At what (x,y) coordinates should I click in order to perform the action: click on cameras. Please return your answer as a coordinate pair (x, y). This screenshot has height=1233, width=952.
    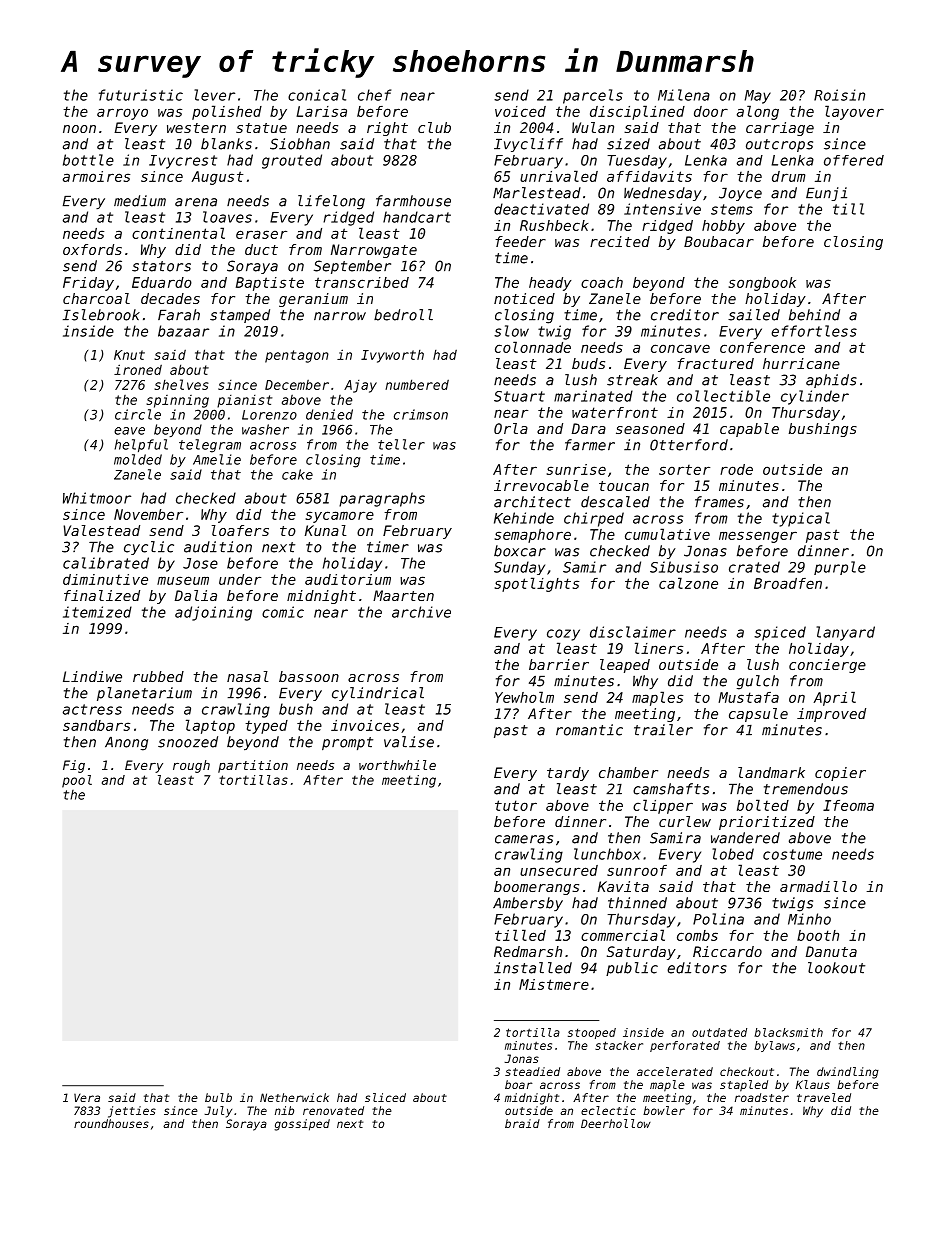
    Looking at the image, I should click on (524, 839).
